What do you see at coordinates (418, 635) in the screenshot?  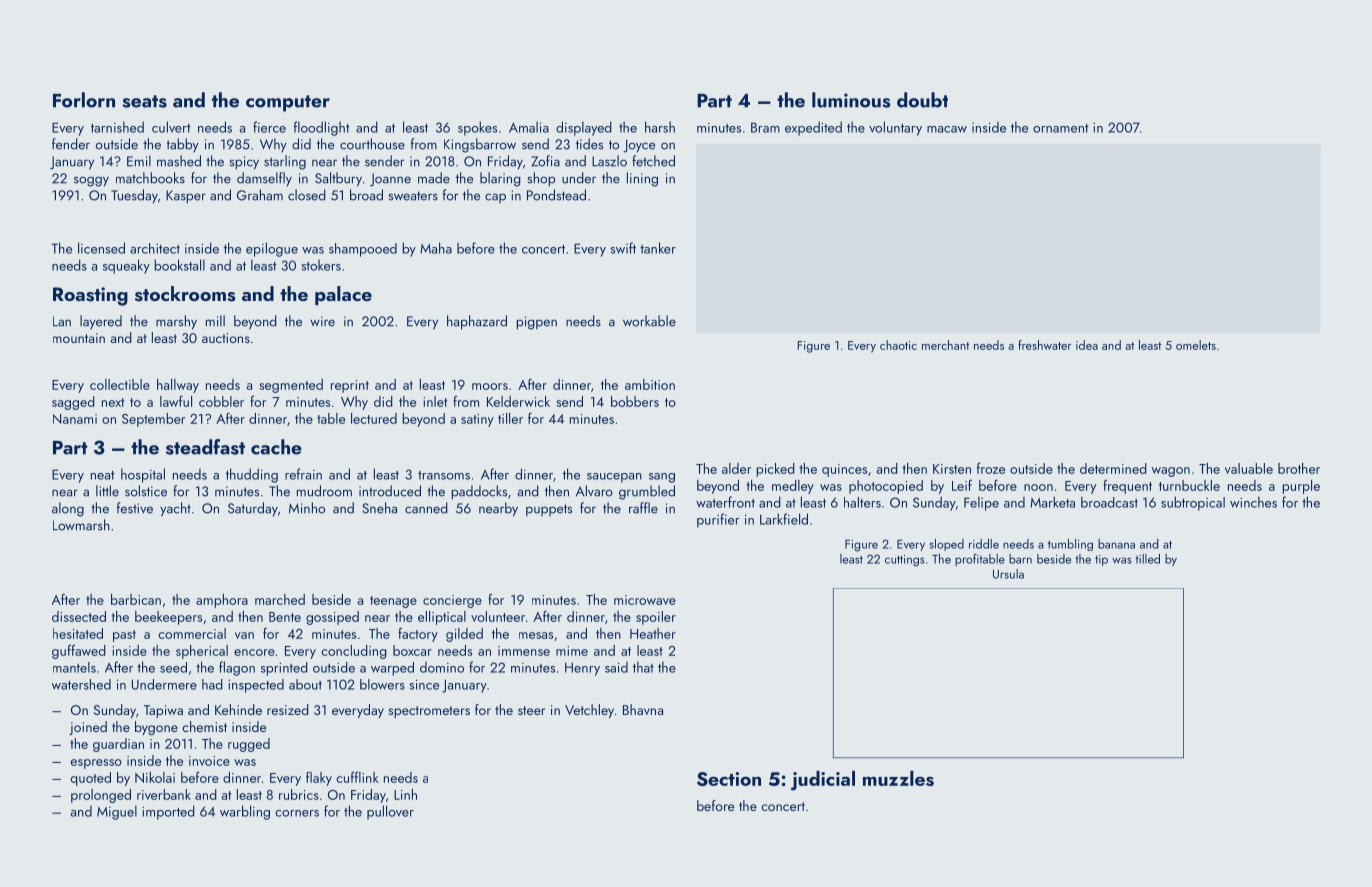 I see `factory` at bounding box center [418, 635].
